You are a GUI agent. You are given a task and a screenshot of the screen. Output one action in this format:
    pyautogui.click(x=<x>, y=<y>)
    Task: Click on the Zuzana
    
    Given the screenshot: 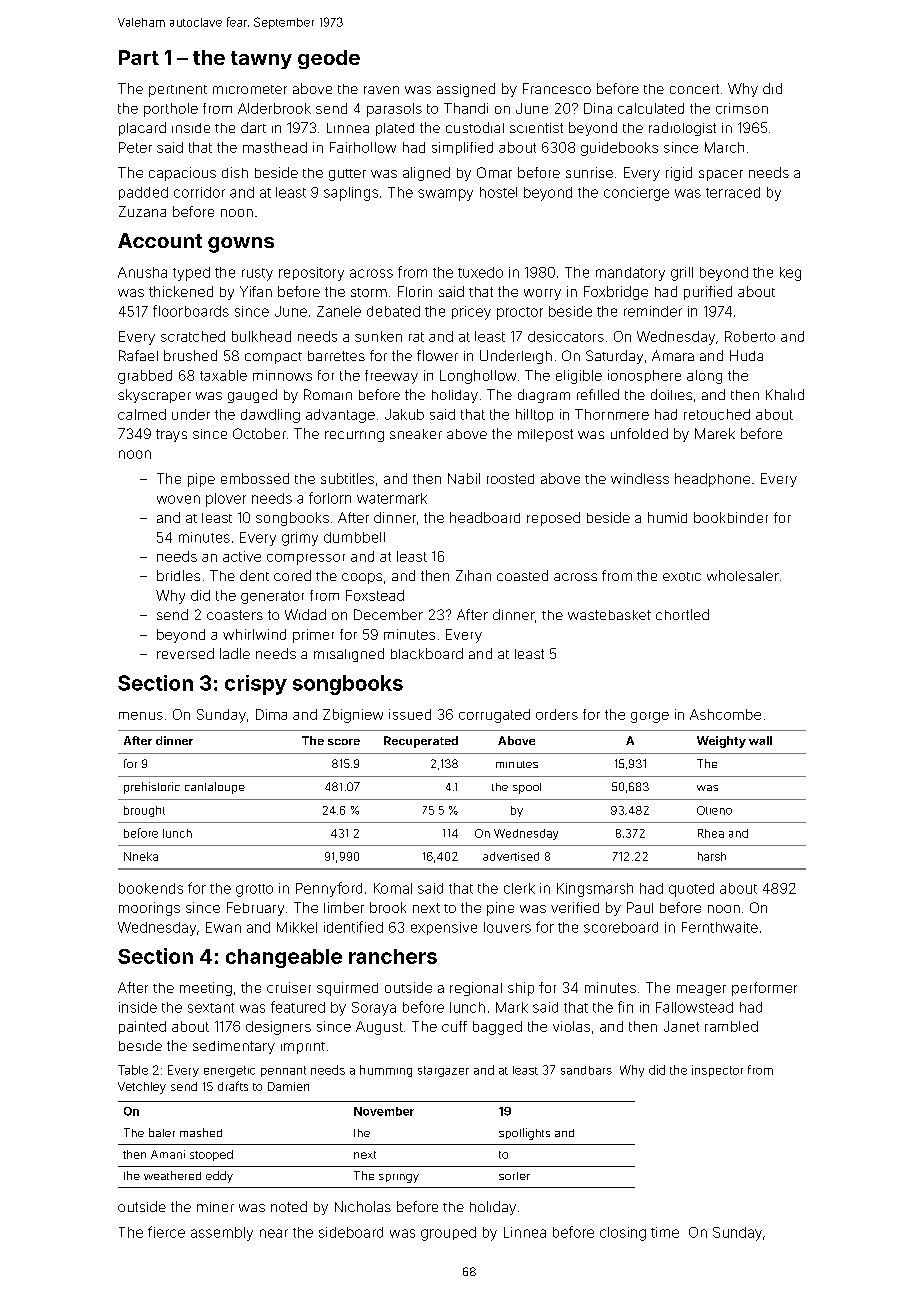 What is the action you would take?
    pyautogui.click(x=142, y=211)
